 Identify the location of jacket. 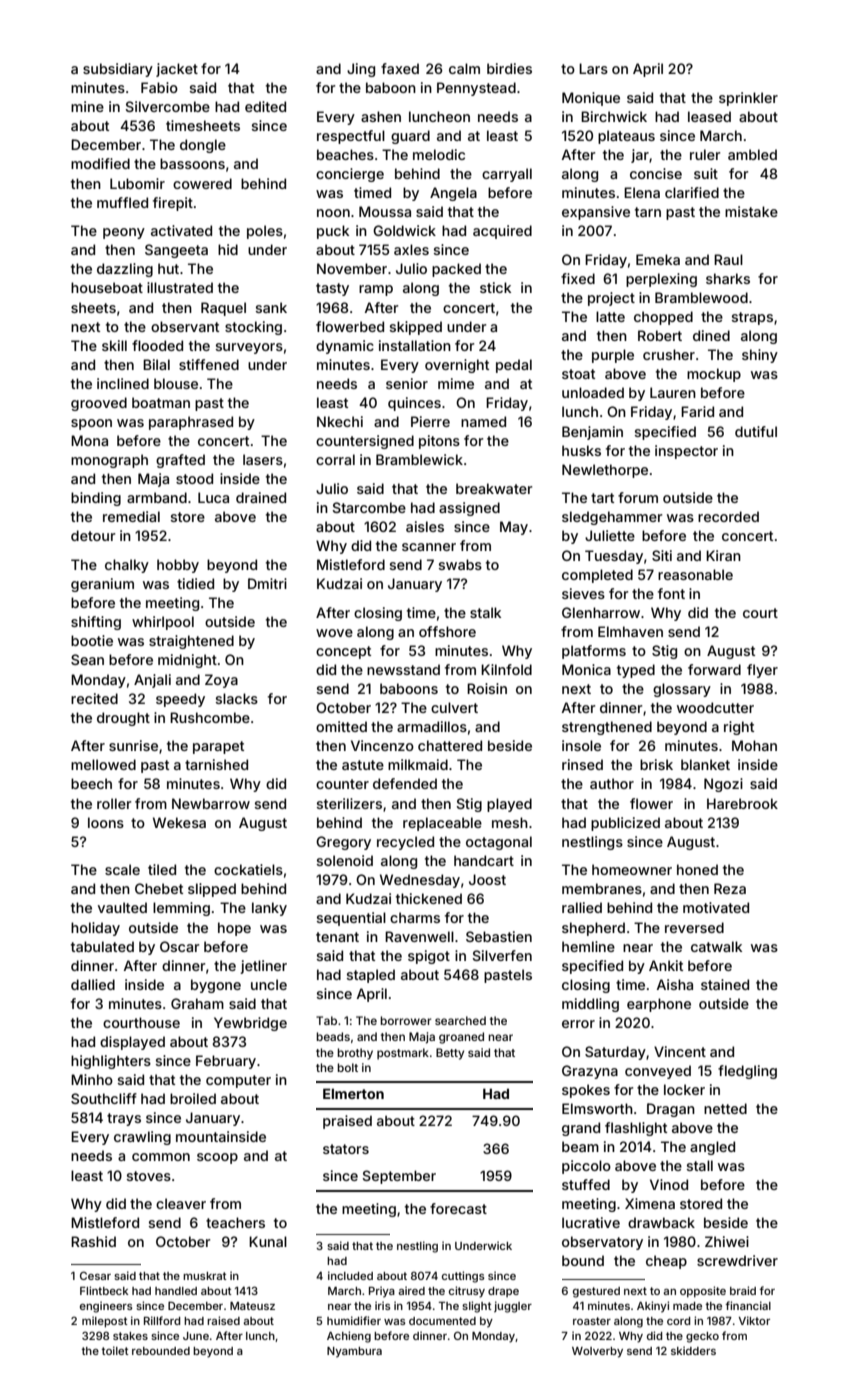
(177, 70).
